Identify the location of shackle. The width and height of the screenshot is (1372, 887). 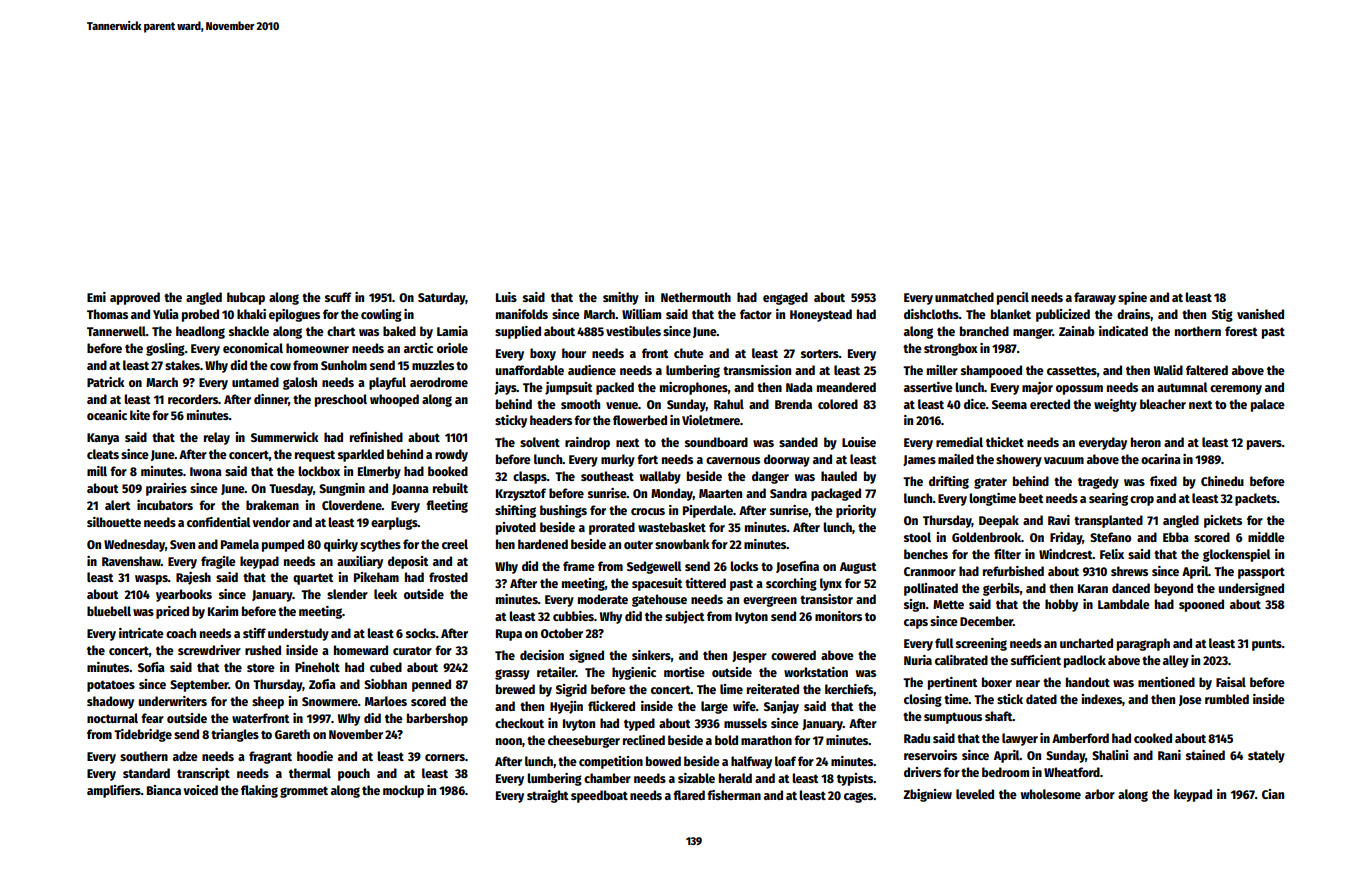
(249, 331).
